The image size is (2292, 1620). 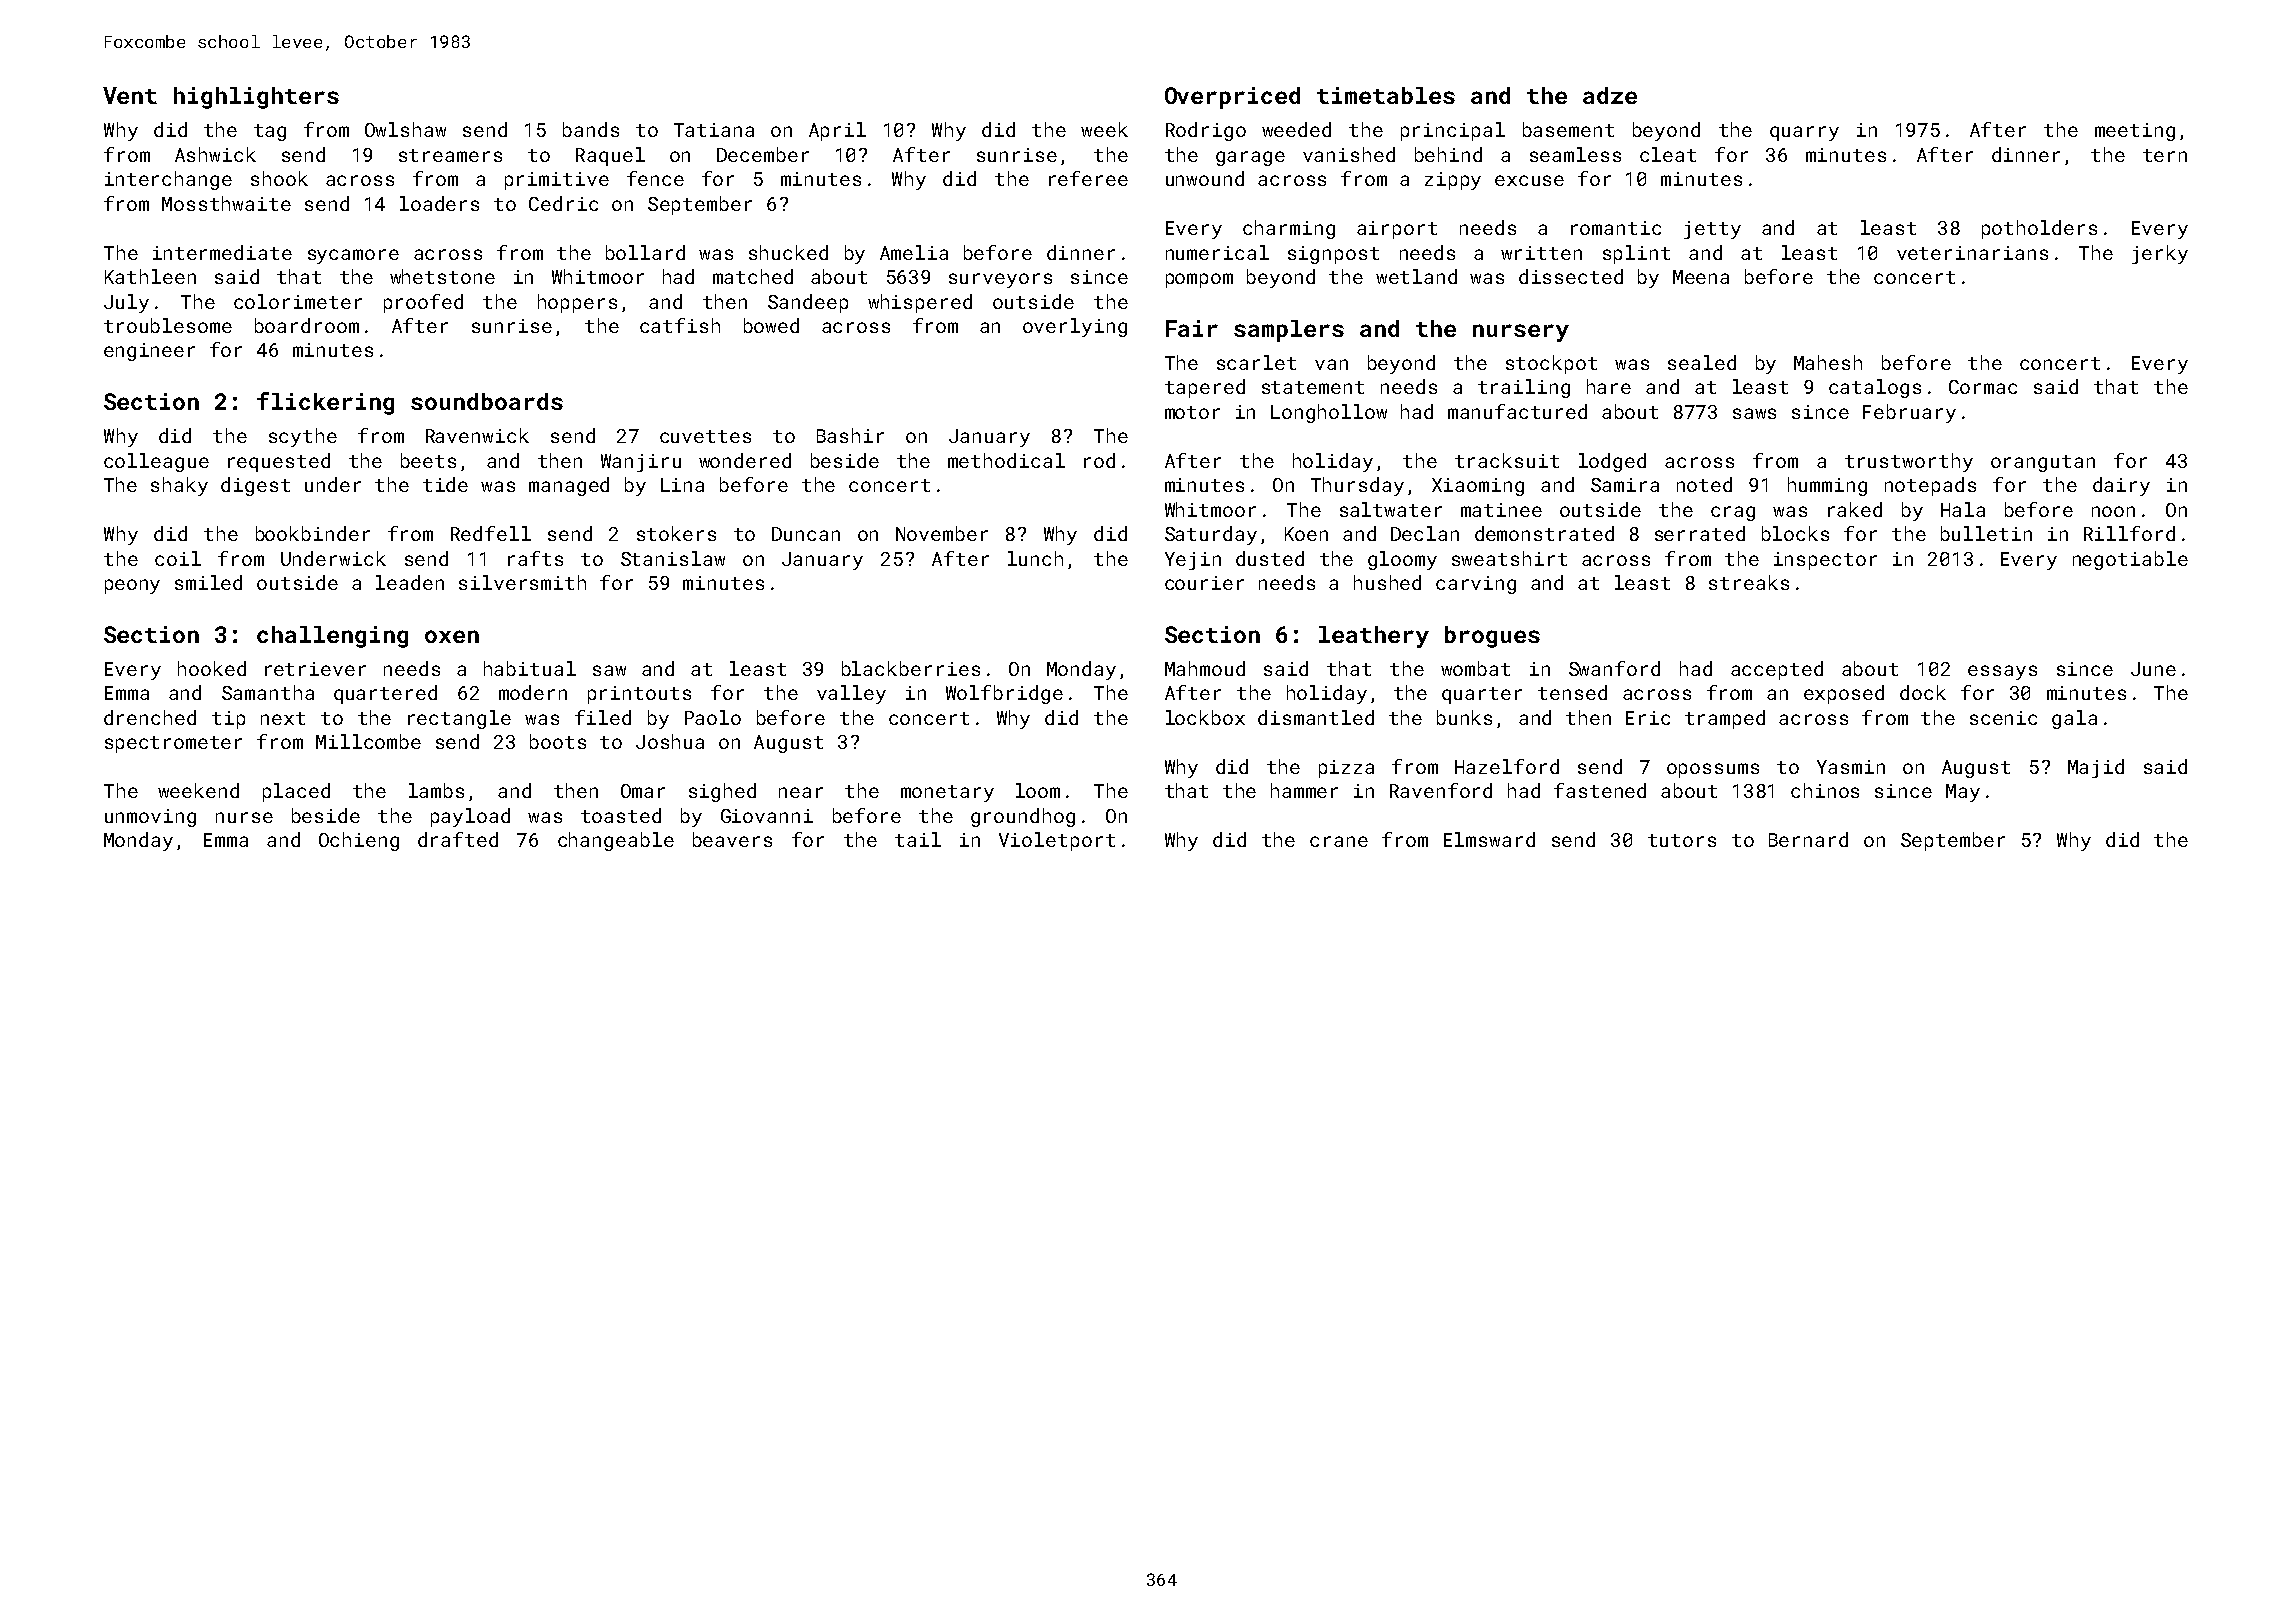 What do you see at coordinates (130, 95) in the page?
I see `Vent` at bounding box center [130, 95].
